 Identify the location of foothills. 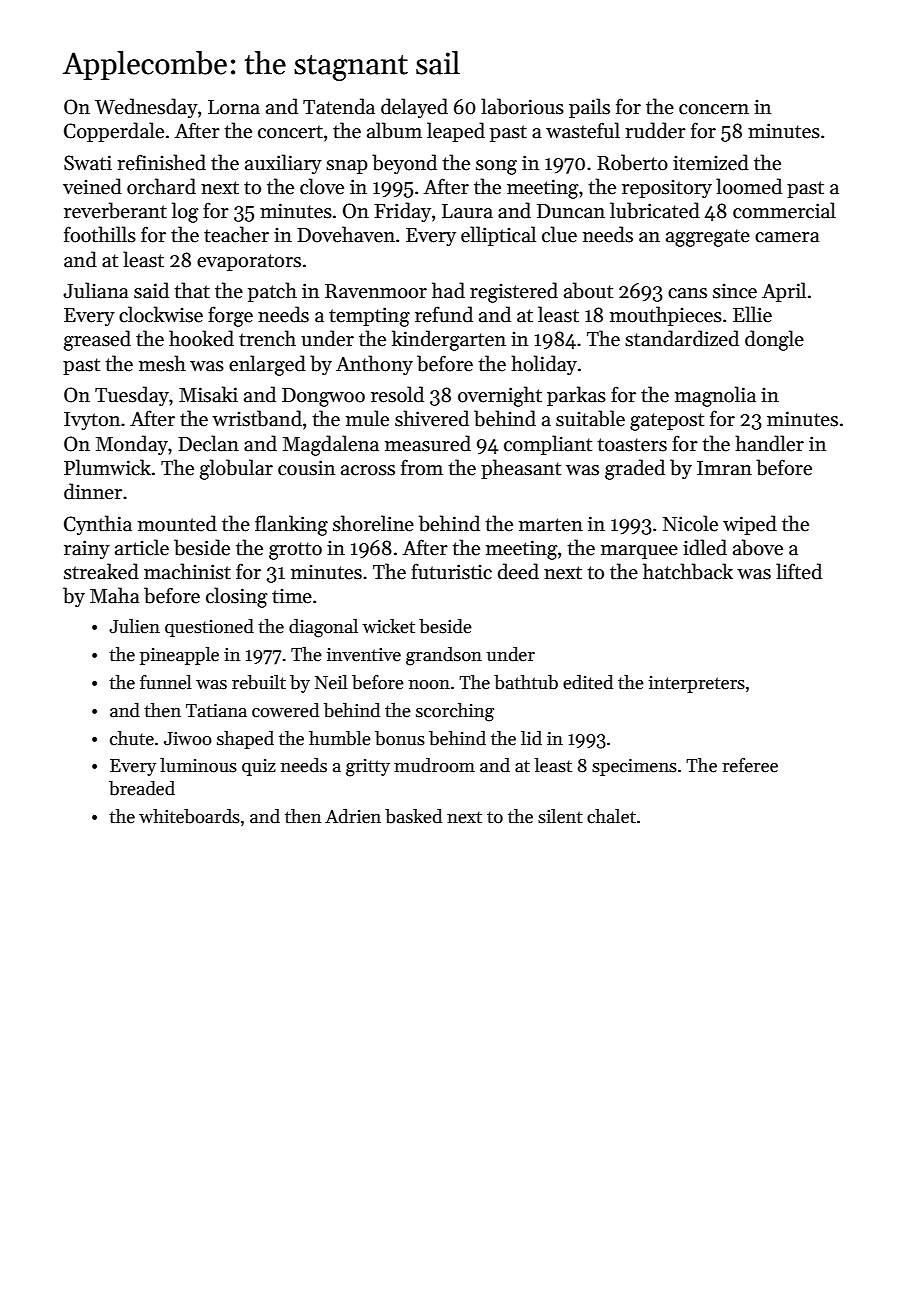
(100, 234).
